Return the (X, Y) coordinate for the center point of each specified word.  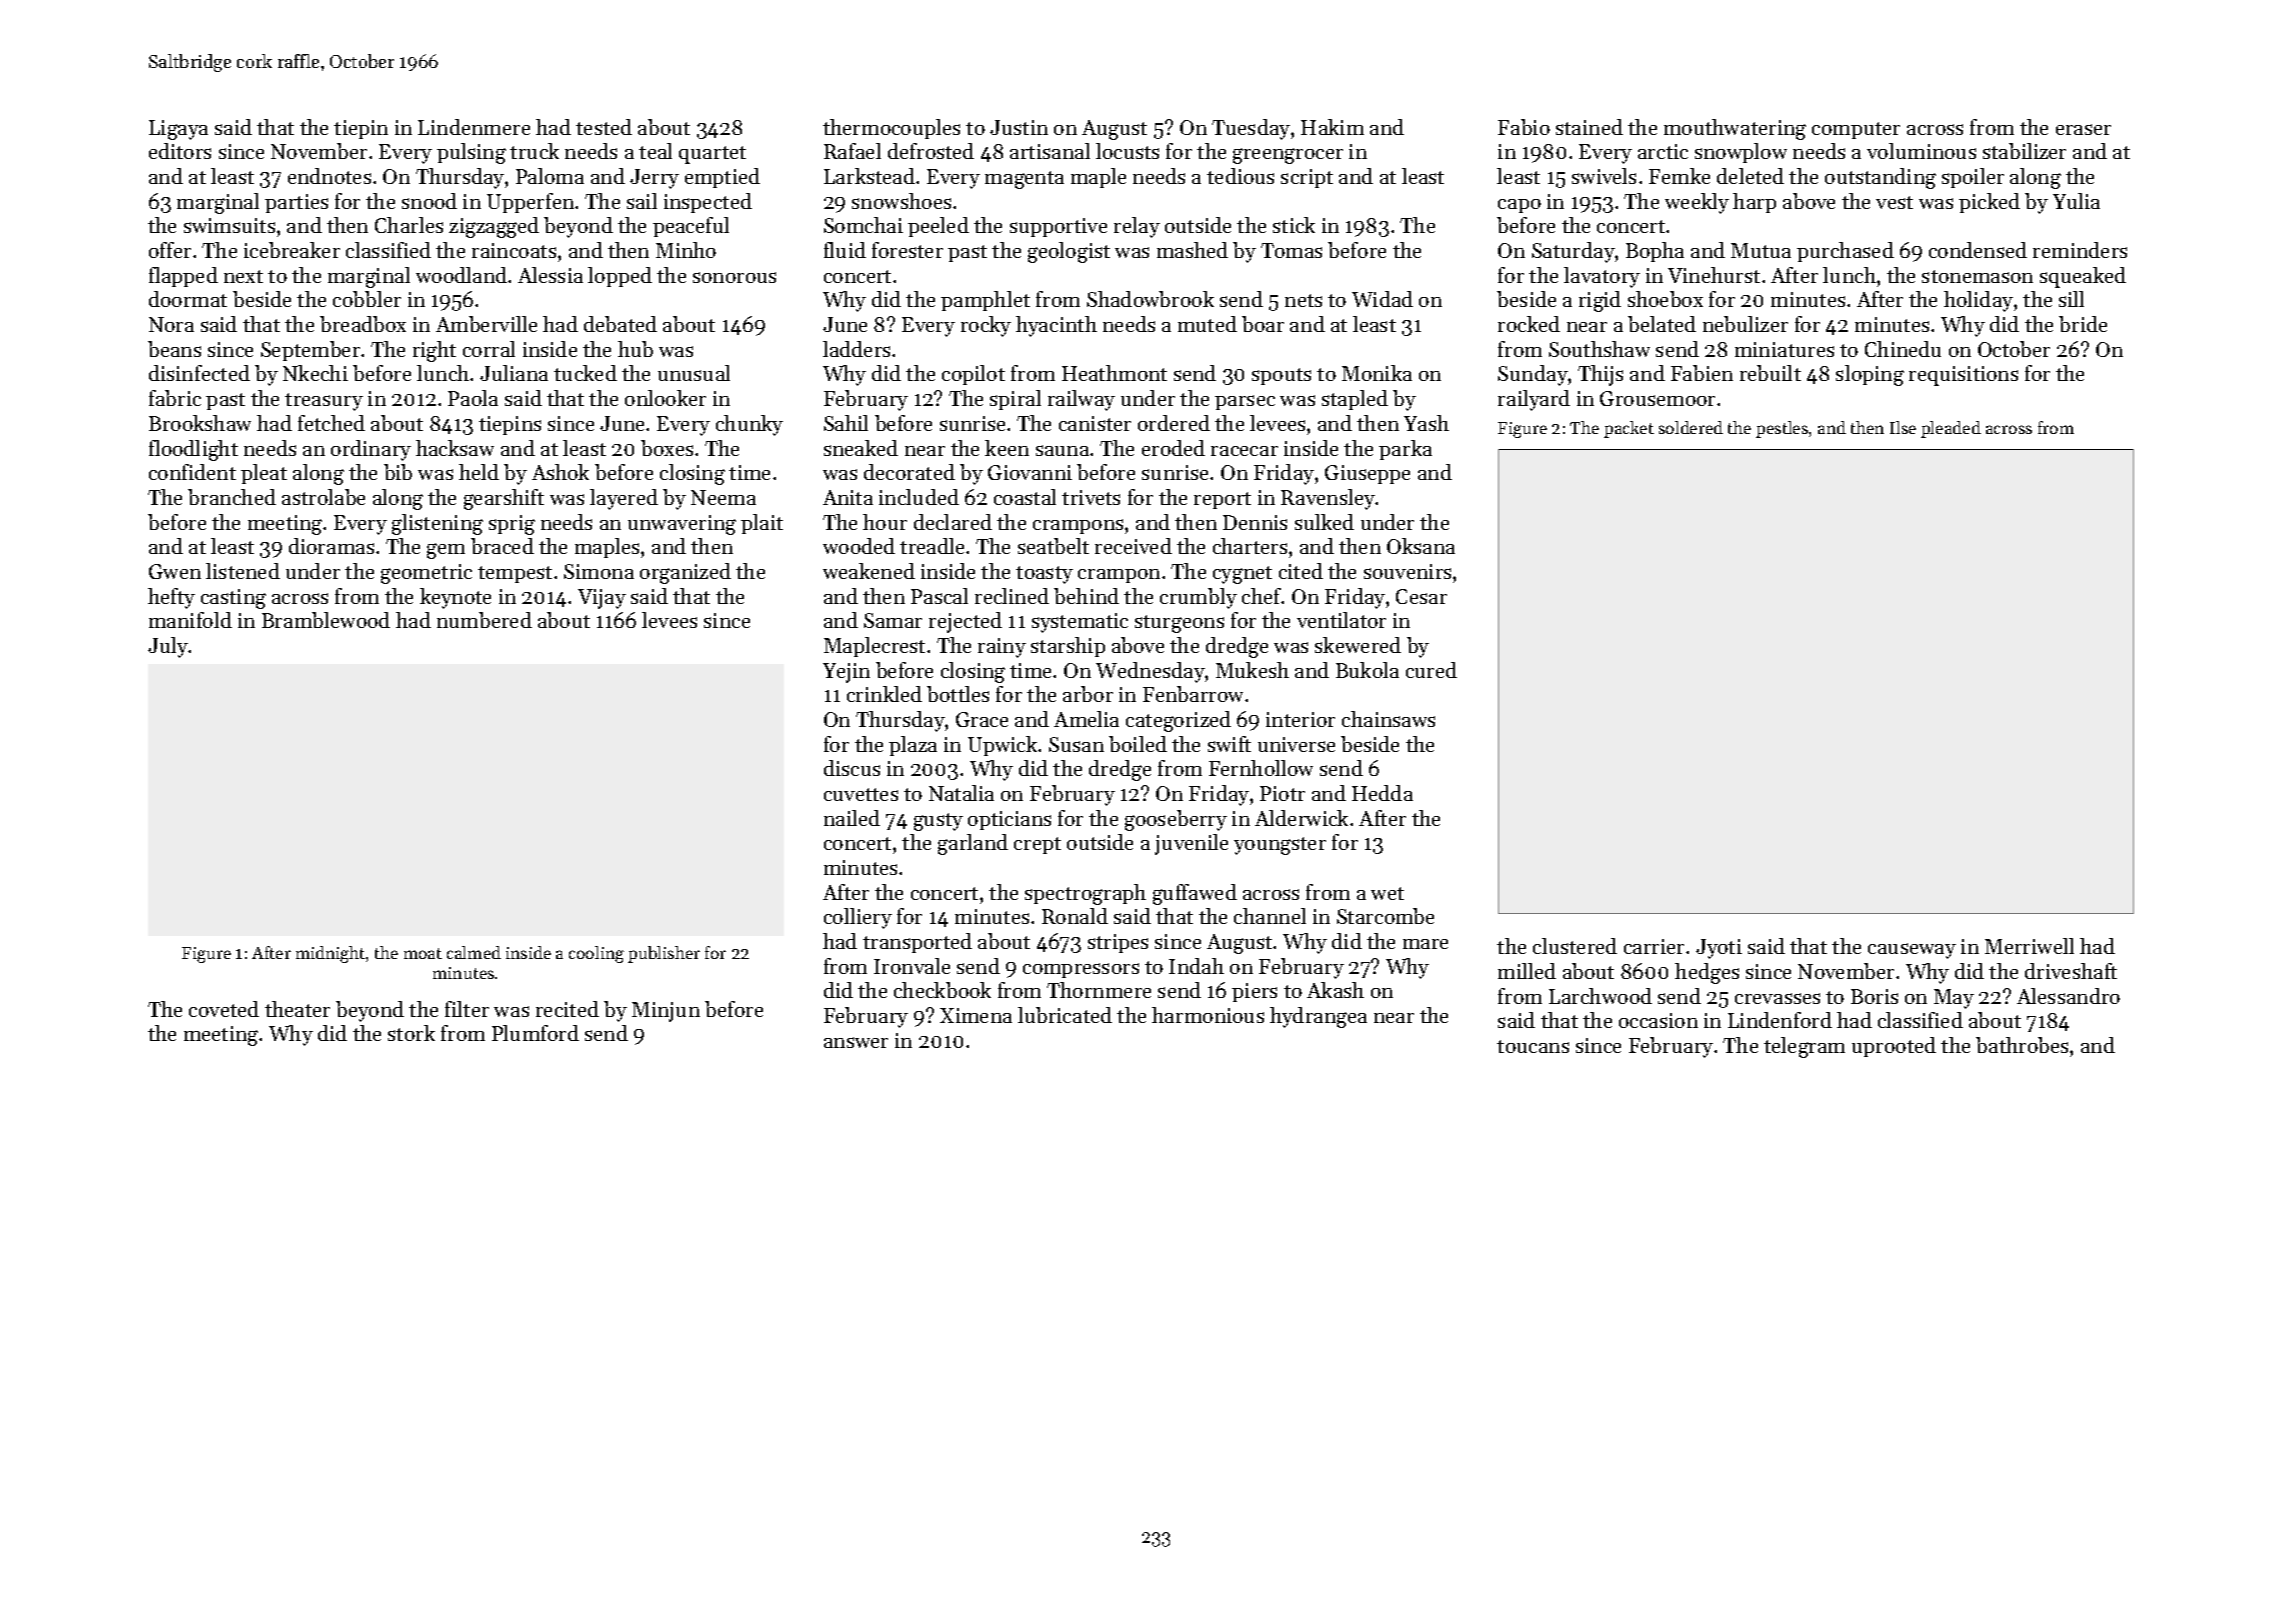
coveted (224, 1009)
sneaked (861, 448)
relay (1137, 227)
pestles (1782, 429)
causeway (1912, 951)
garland (973, 844)
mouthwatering (1735, 129)
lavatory (1602, 277)
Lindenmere (474, 127)
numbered (484, 620)
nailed (852, 818)
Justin (1019, 127)
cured (1431, 670)
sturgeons (1179, 624)
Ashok (560, 472)
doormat (188, 299)
